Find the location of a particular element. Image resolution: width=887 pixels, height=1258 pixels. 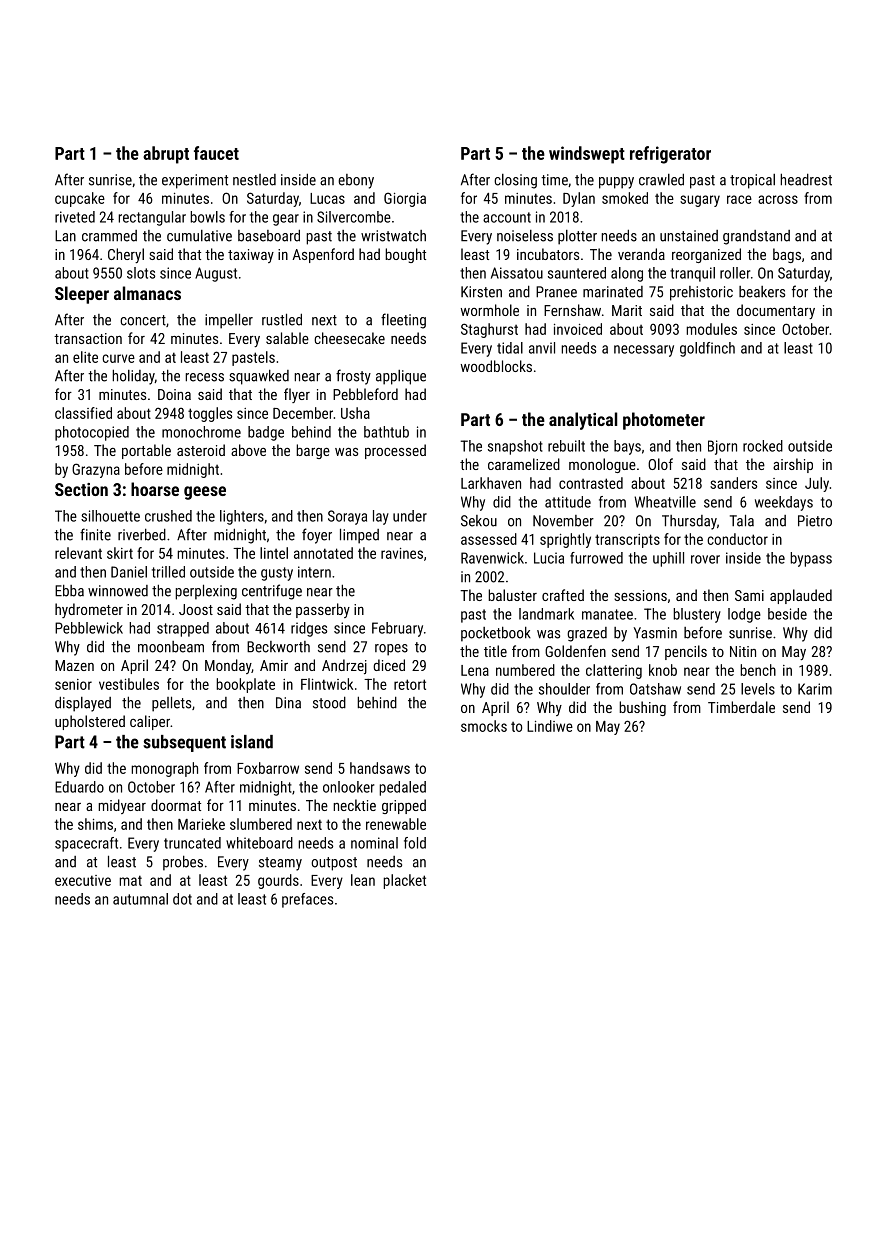

anvil is located at coordinates (542, 348).
